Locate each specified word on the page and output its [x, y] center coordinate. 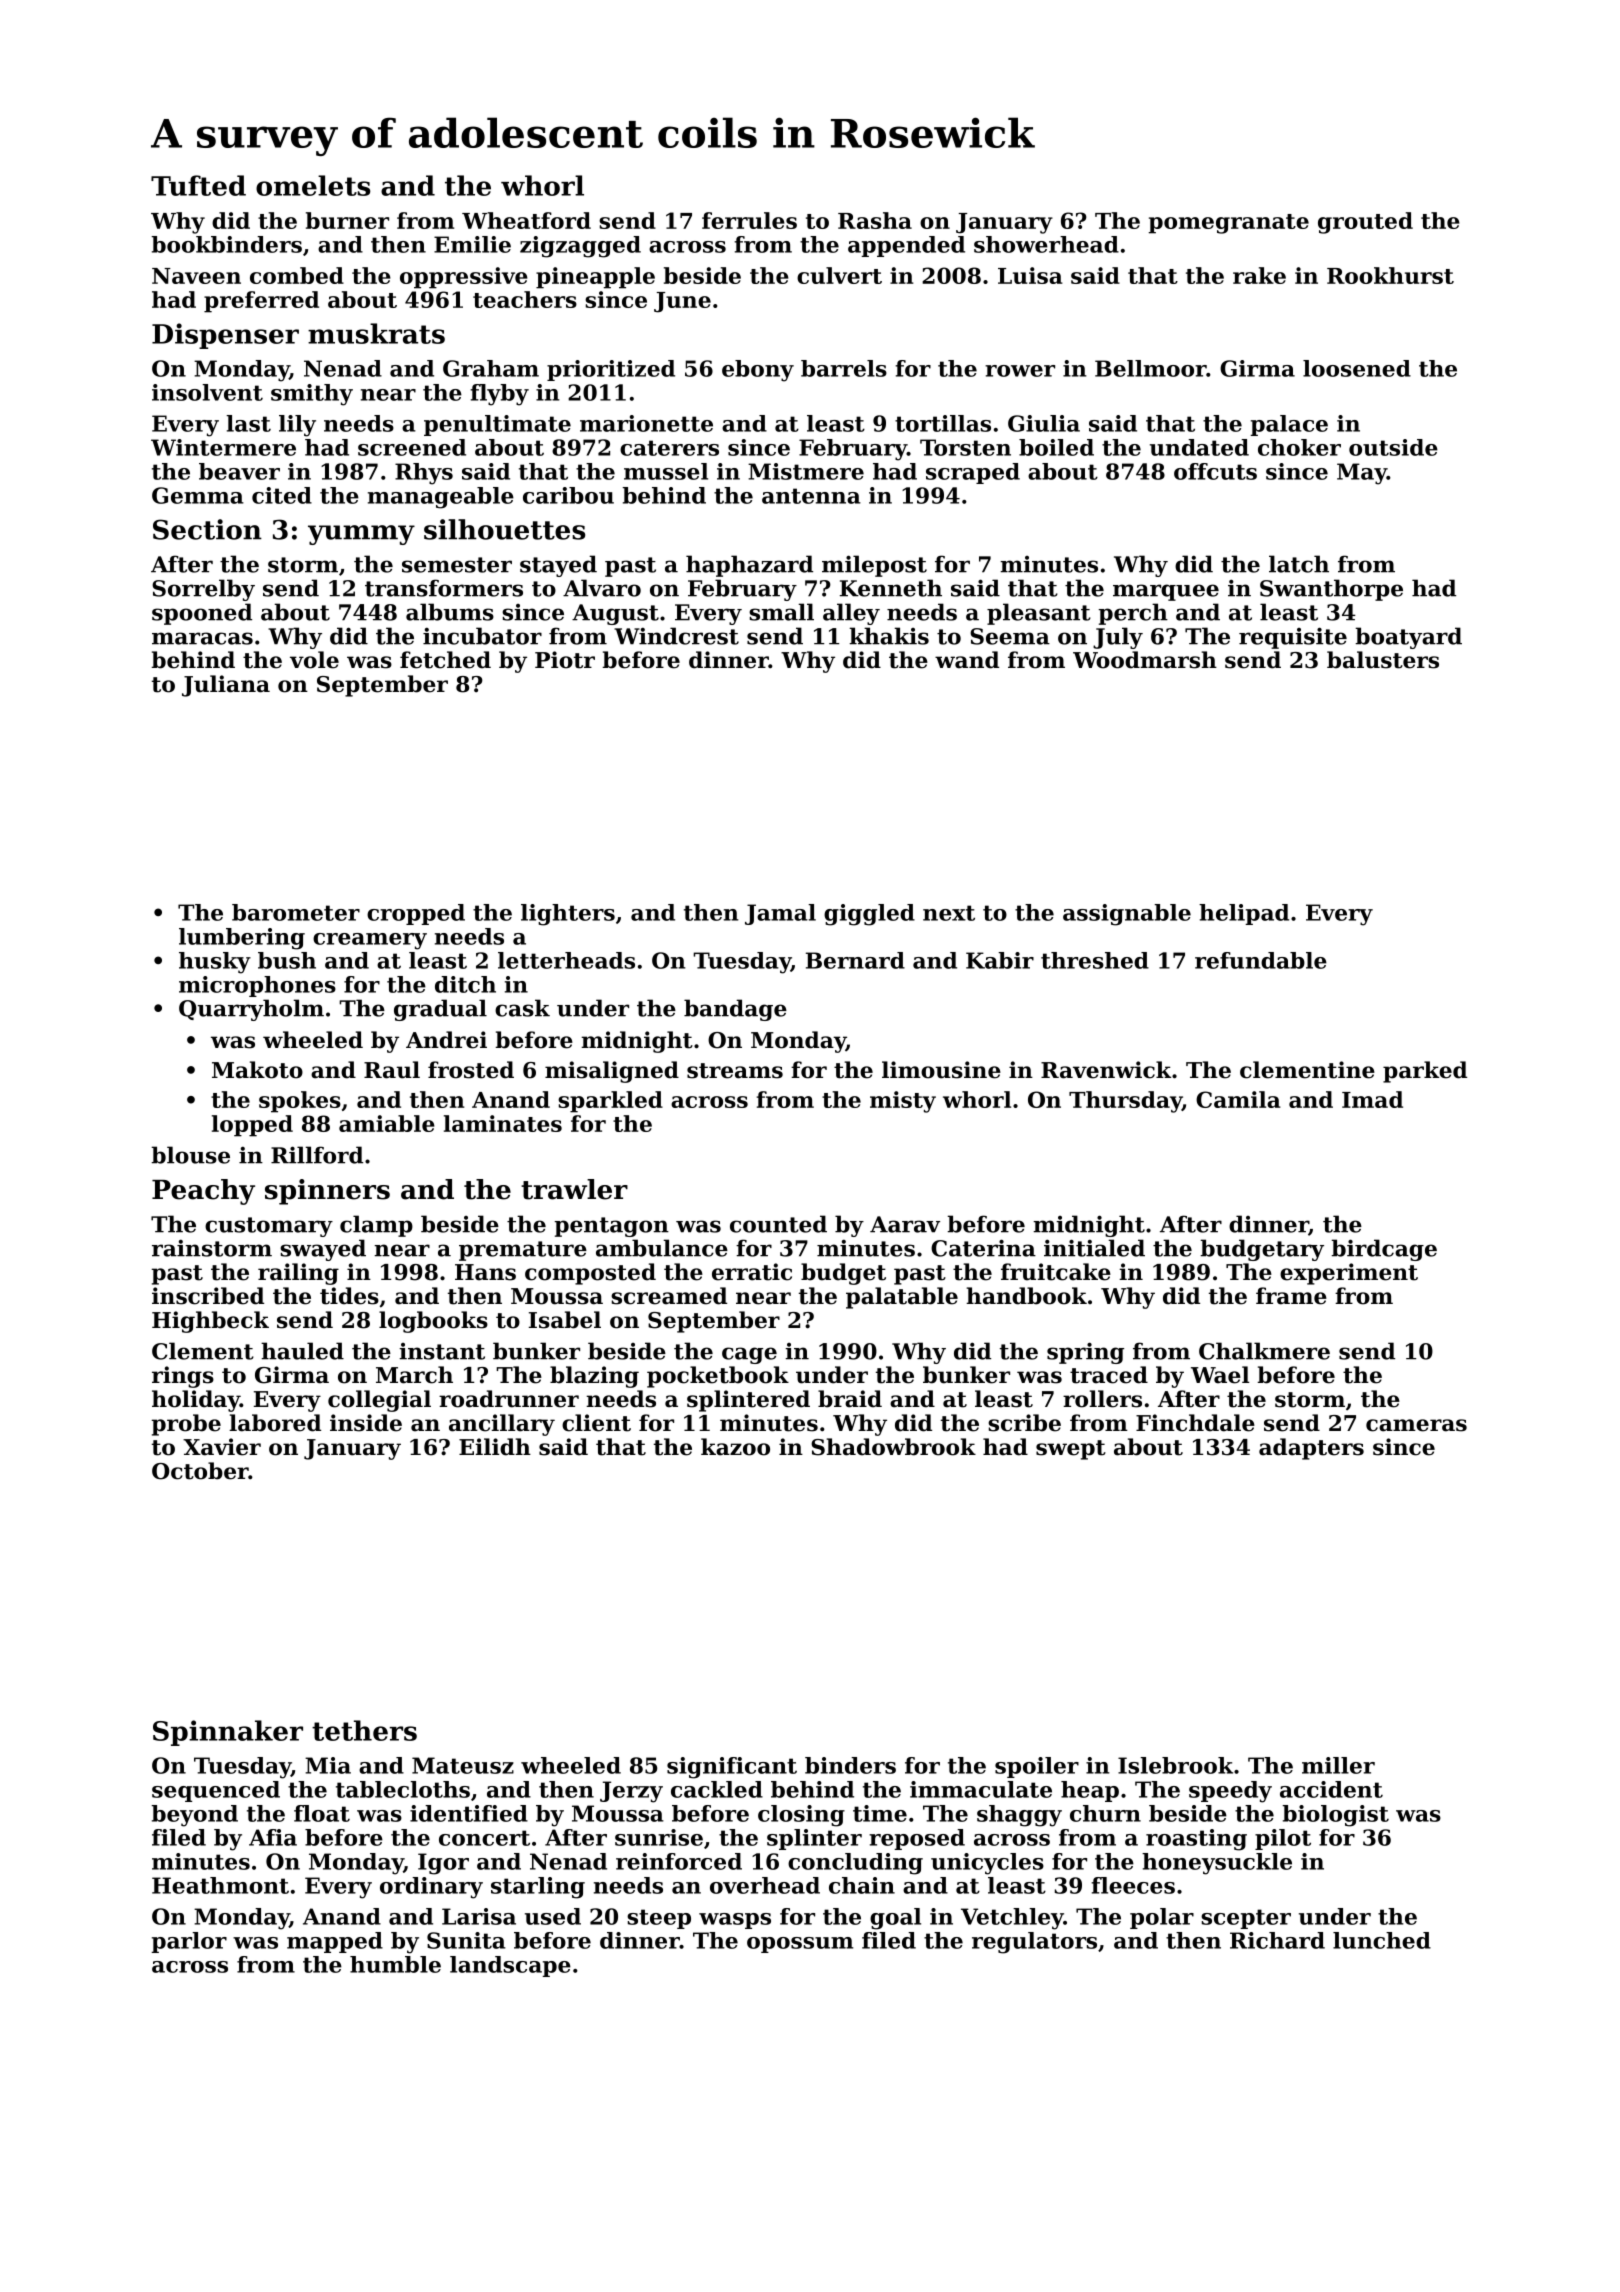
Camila [1238, 1099]
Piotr [565, 660]
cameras [1416, 1425]
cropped [416, 914]
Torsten [965, 447]
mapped [335, 1942]
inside [366, 1423]
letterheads [566, 960]
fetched [445, 660]
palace [1289, 425]
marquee [1166, 592]
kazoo [735, 1447]
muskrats [376, 333]
